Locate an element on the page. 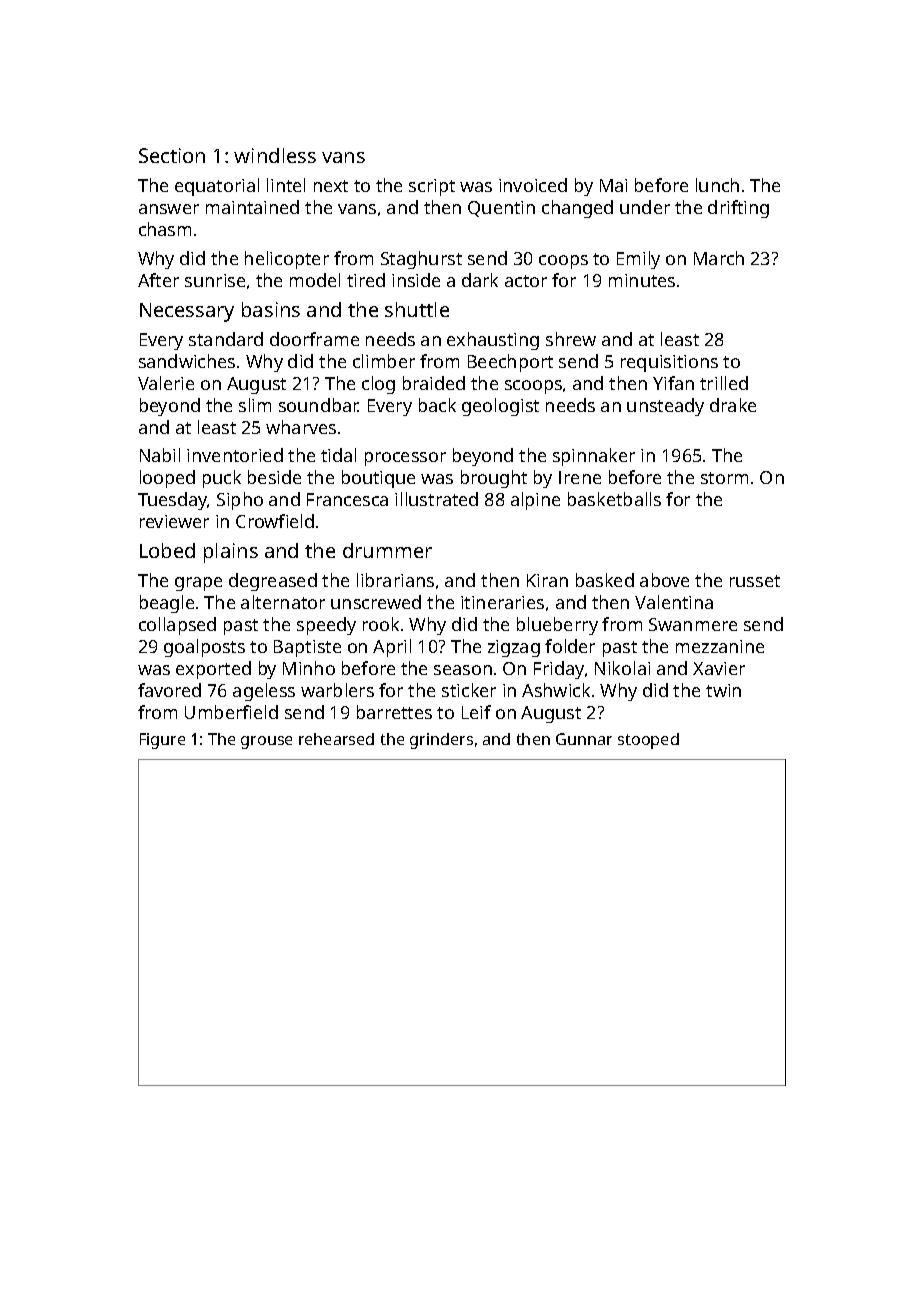 This image has width=924, height=1314. dark is located at coordinates (480, 280).
